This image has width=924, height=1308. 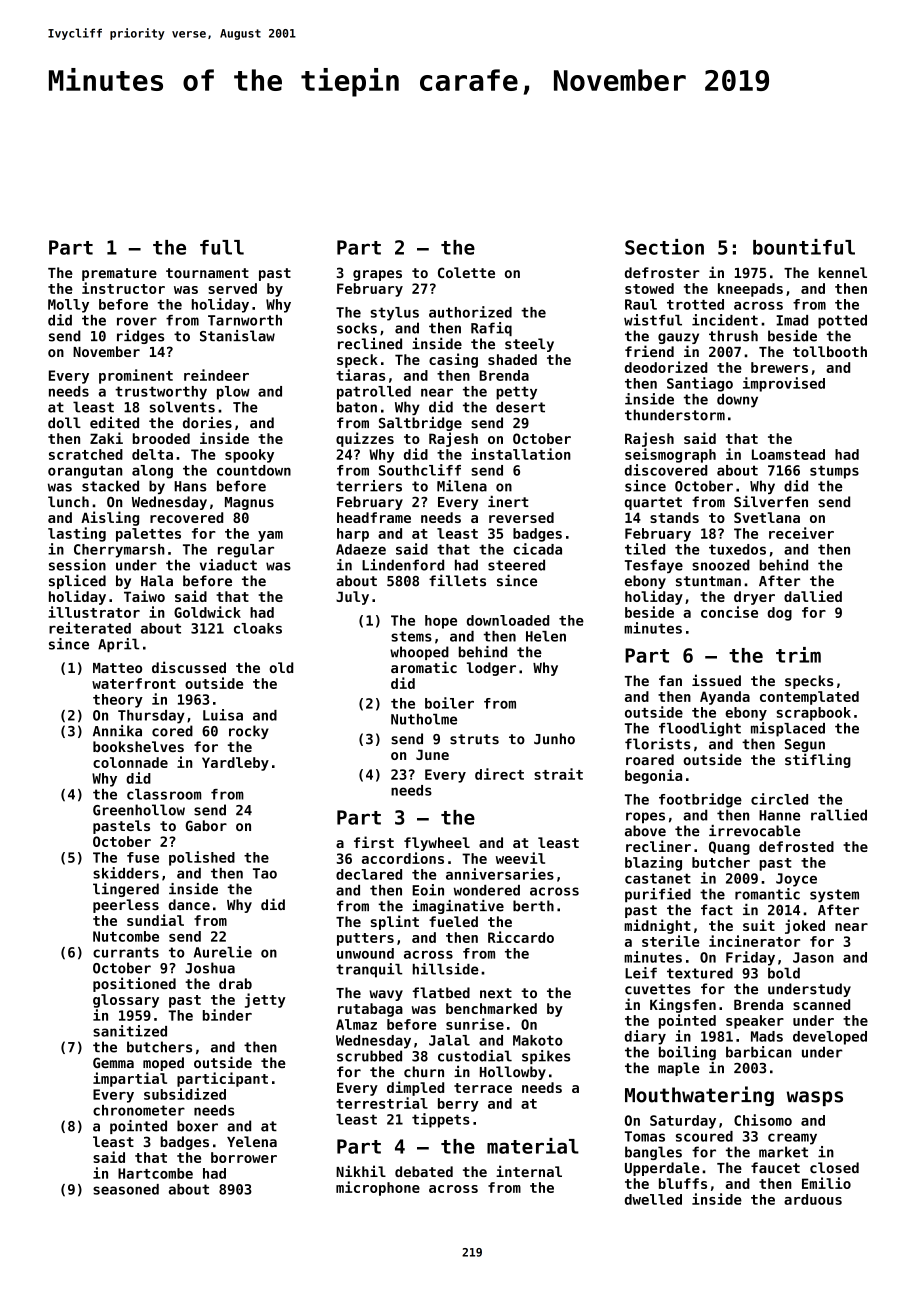 I want to click on berth, so click(x=533, y=906).
